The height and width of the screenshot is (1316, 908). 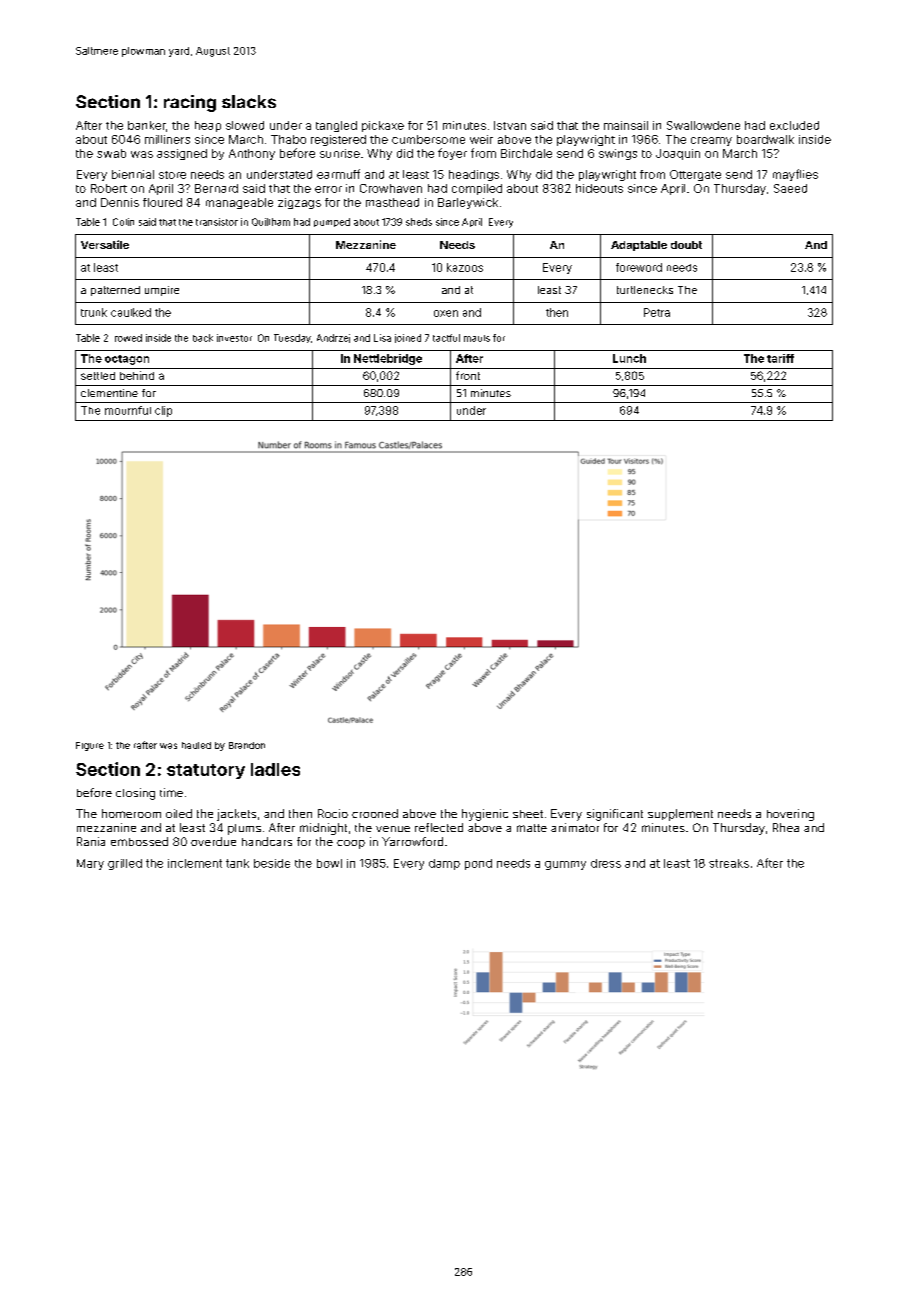 What do you see at coordinates (382, 338) in the screenshot?
I see `Lisa` at bounding box center [382, 338].
